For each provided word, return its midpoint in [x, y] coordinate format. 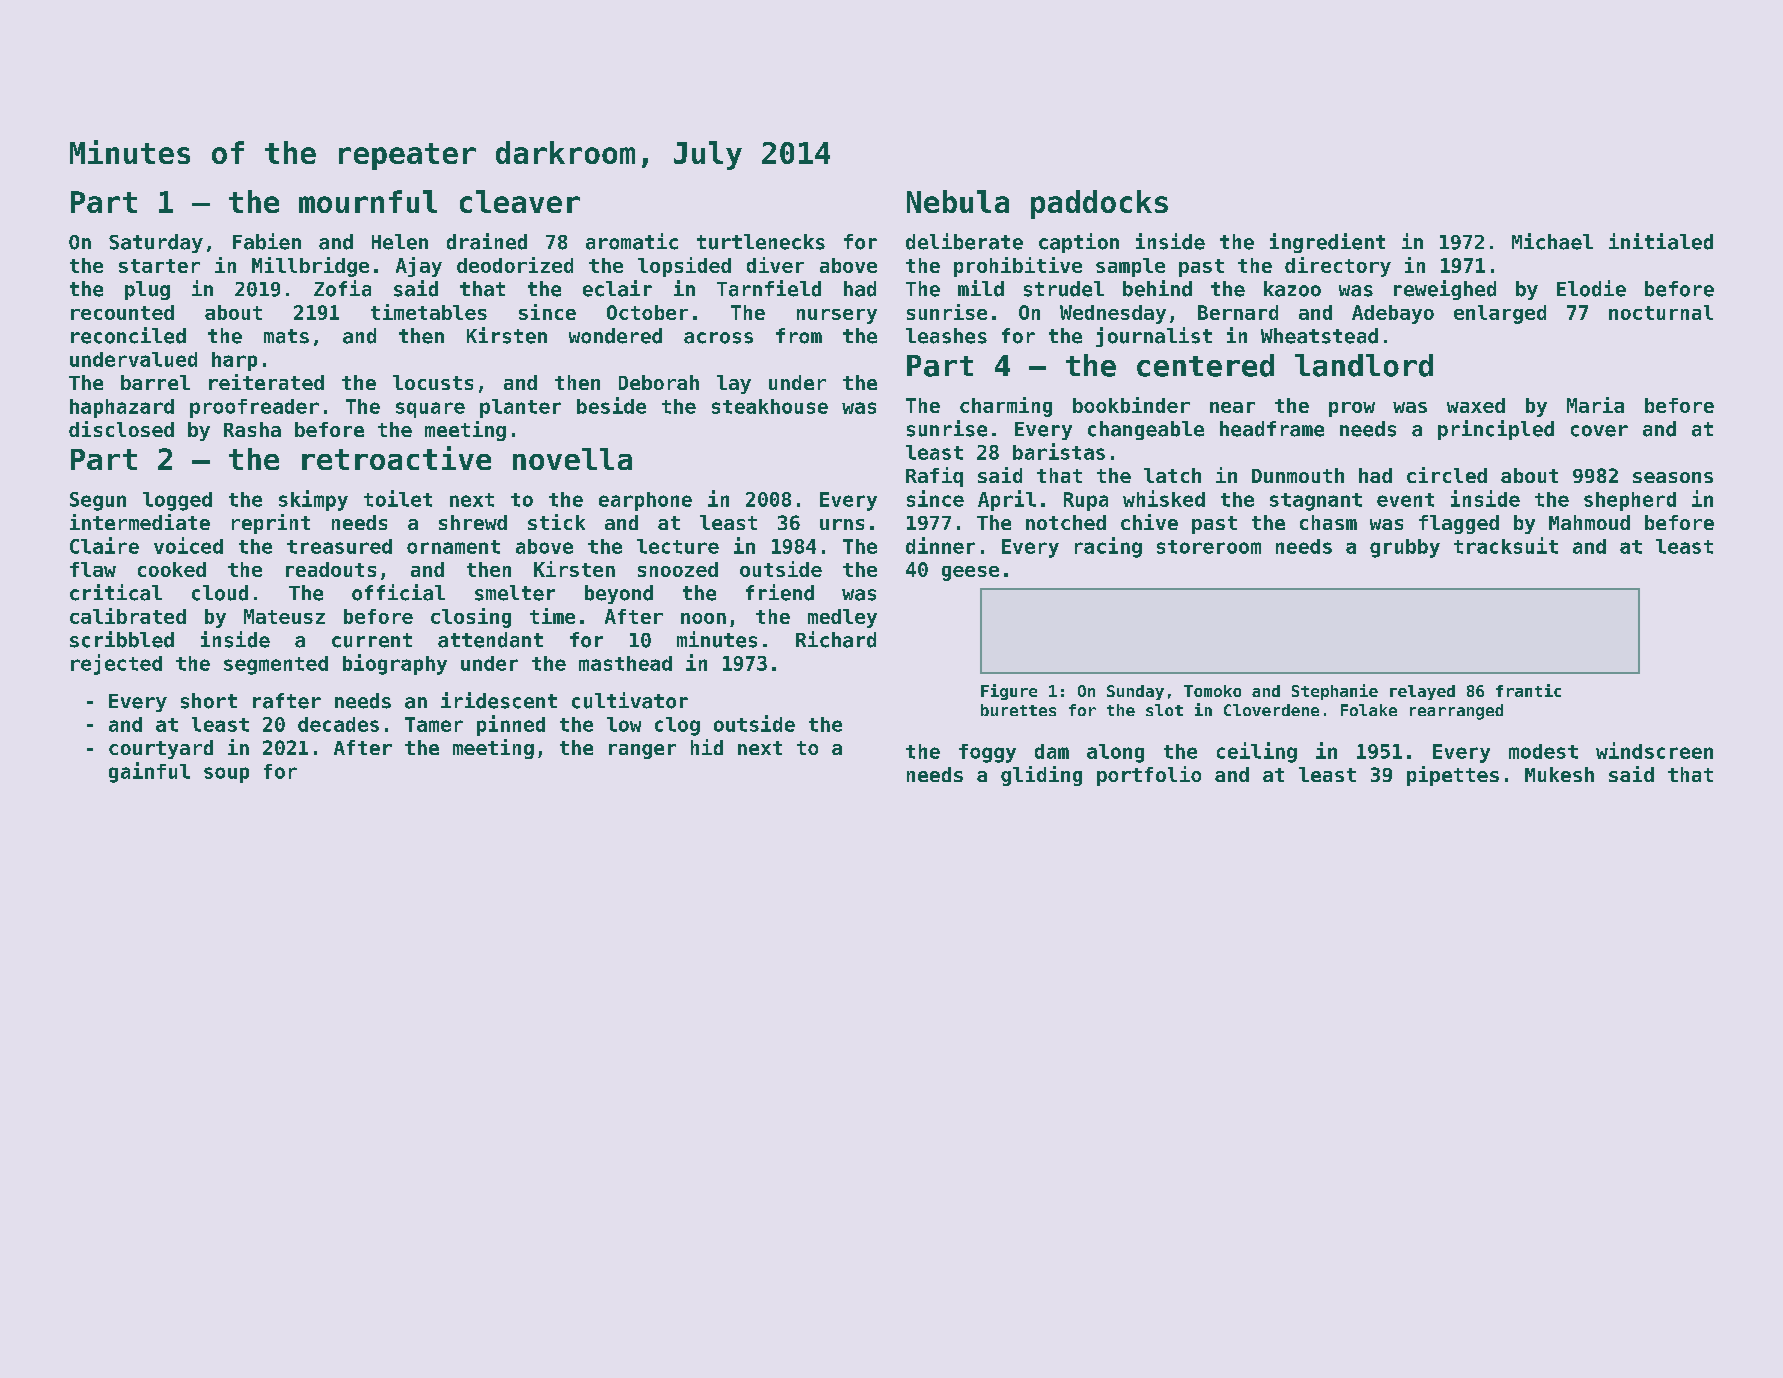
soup [226, 775]
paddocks [1099, 204]
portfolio [1149, 776]
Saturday [156, 243]
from [799, 336]
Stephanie [1335, 692]
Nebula [958, 201]
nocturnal [1661, 312]
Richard [836, 639]
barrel [155, 382]
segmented [276, 665]
